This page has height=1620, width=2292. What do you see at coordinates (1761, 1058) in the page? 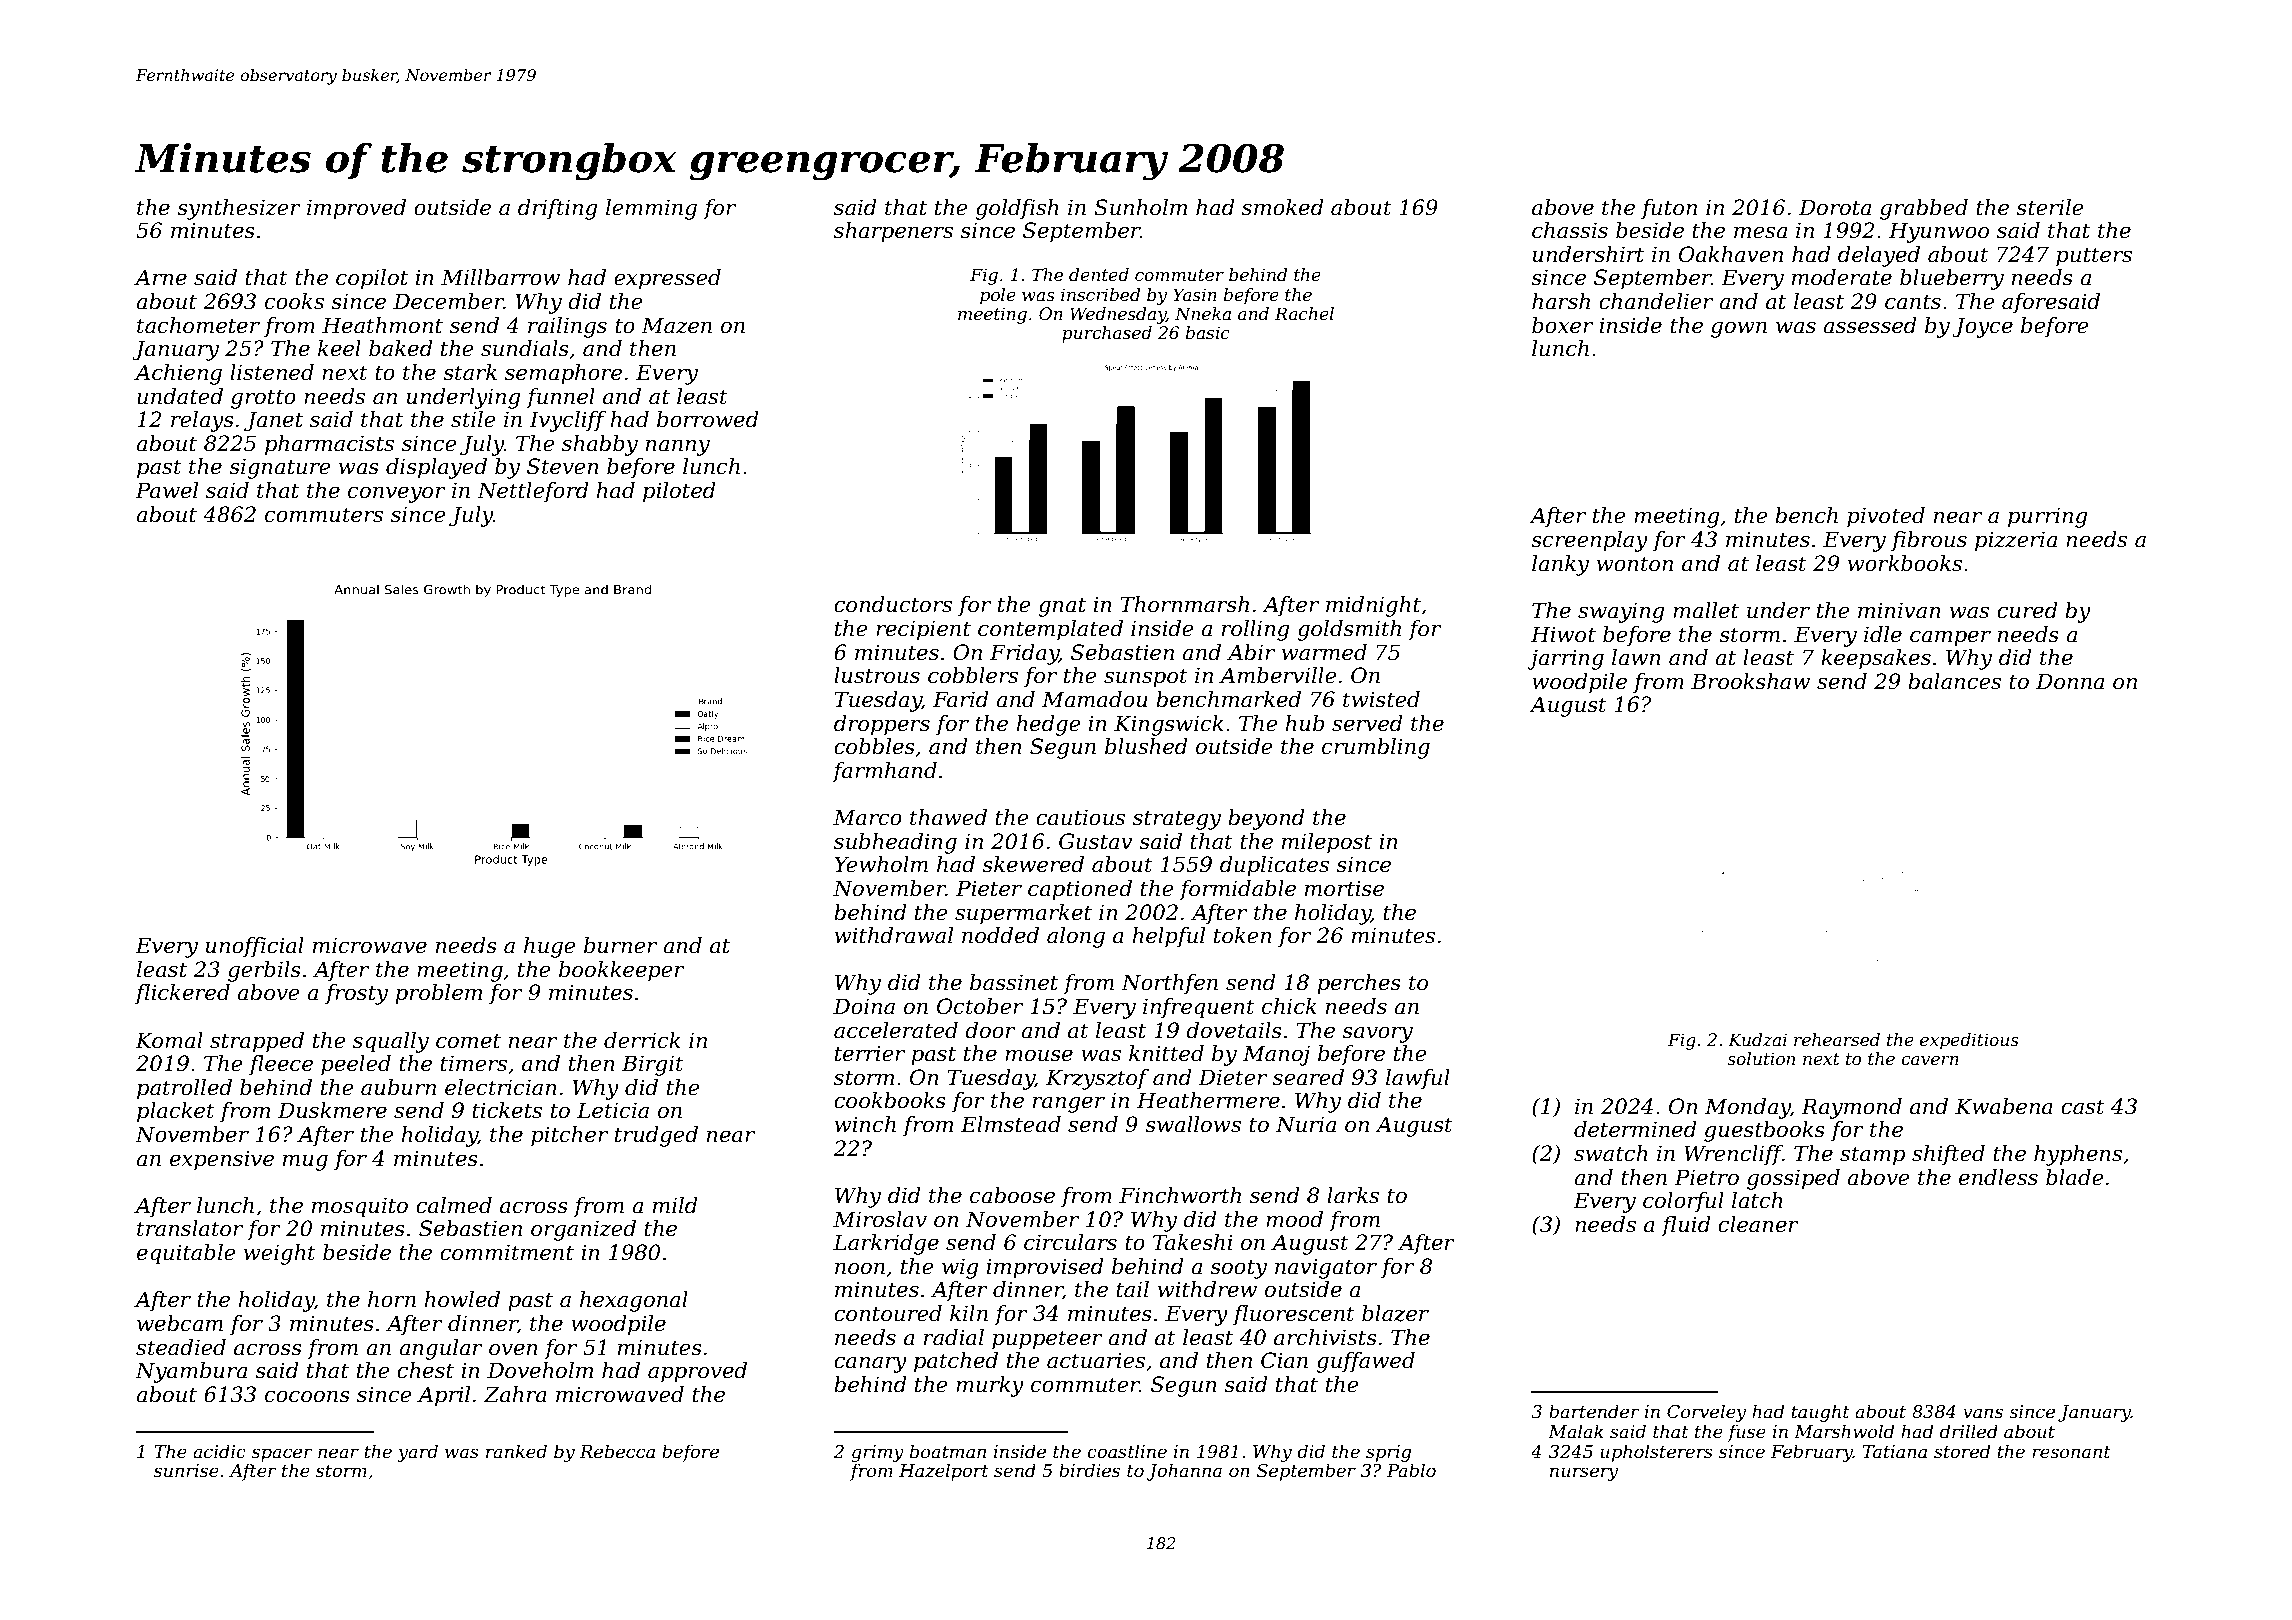
I see `solution` at bounding box center [1761, 1058].
